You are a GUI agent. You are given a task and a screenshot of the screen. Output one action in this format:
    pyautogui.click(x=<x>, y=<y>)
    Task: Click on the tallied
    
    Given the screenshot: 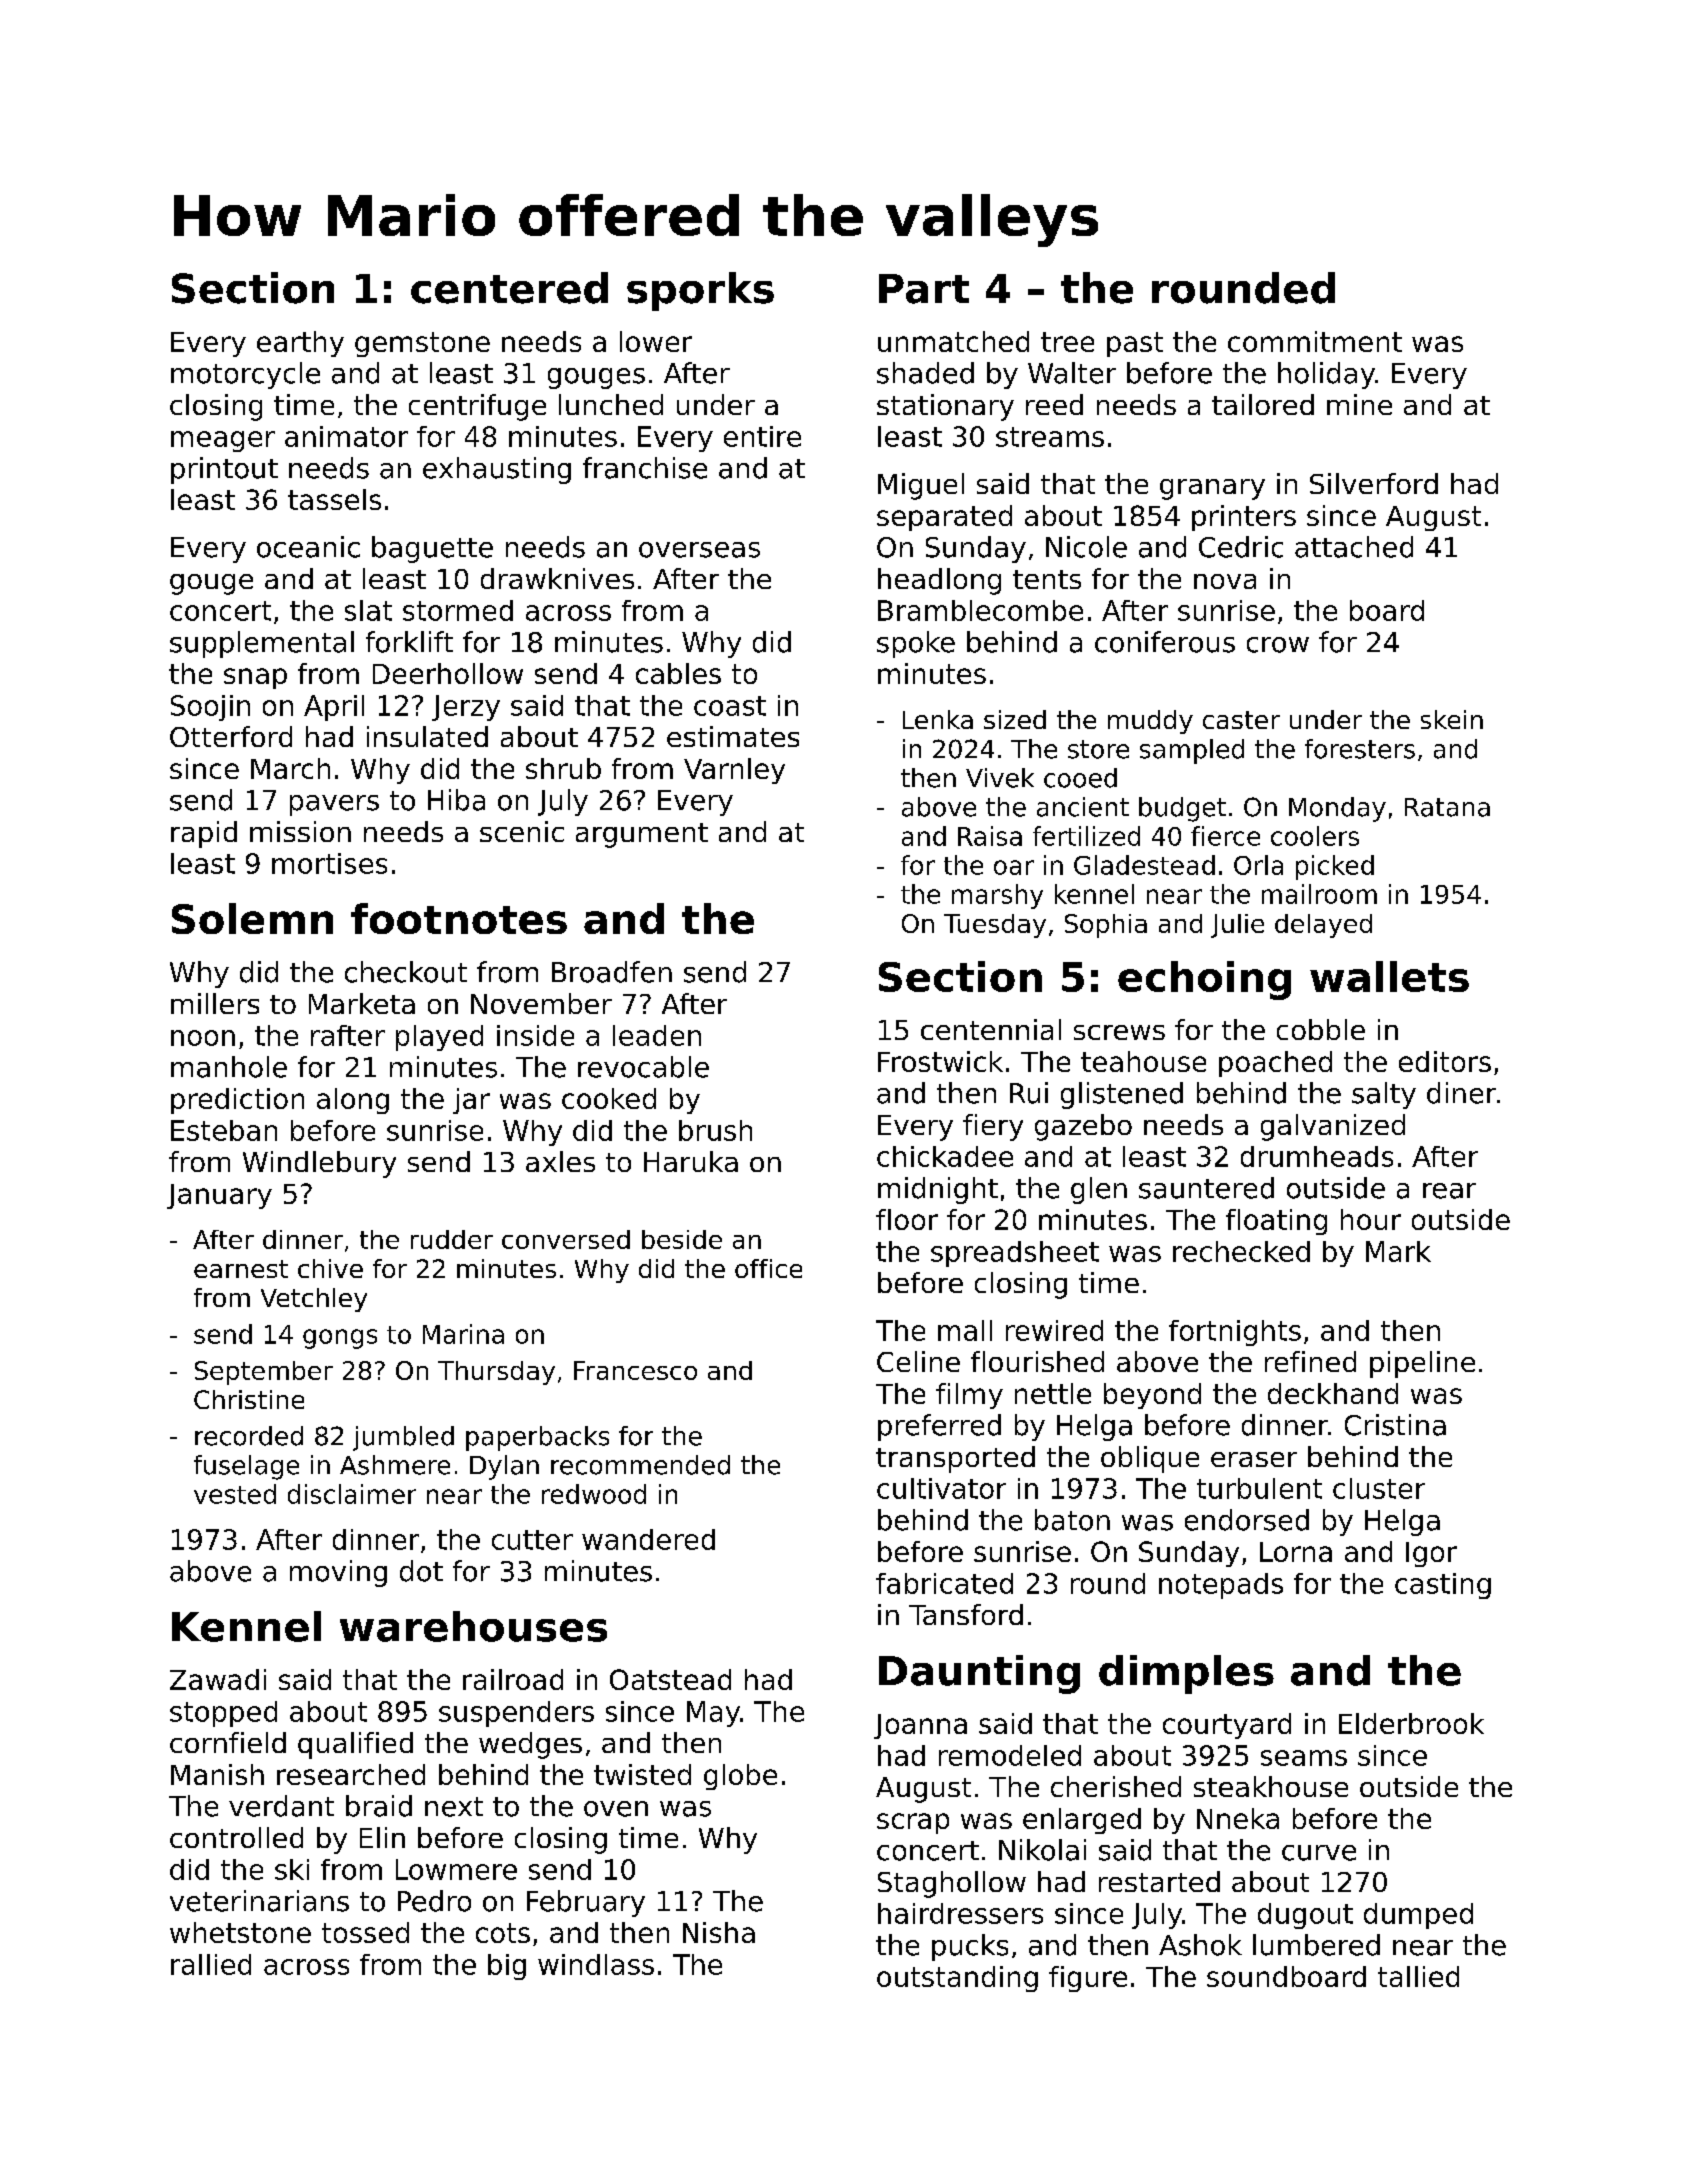 What is the action you would take?
    pyautogui.click(x=1418, y=1976)
